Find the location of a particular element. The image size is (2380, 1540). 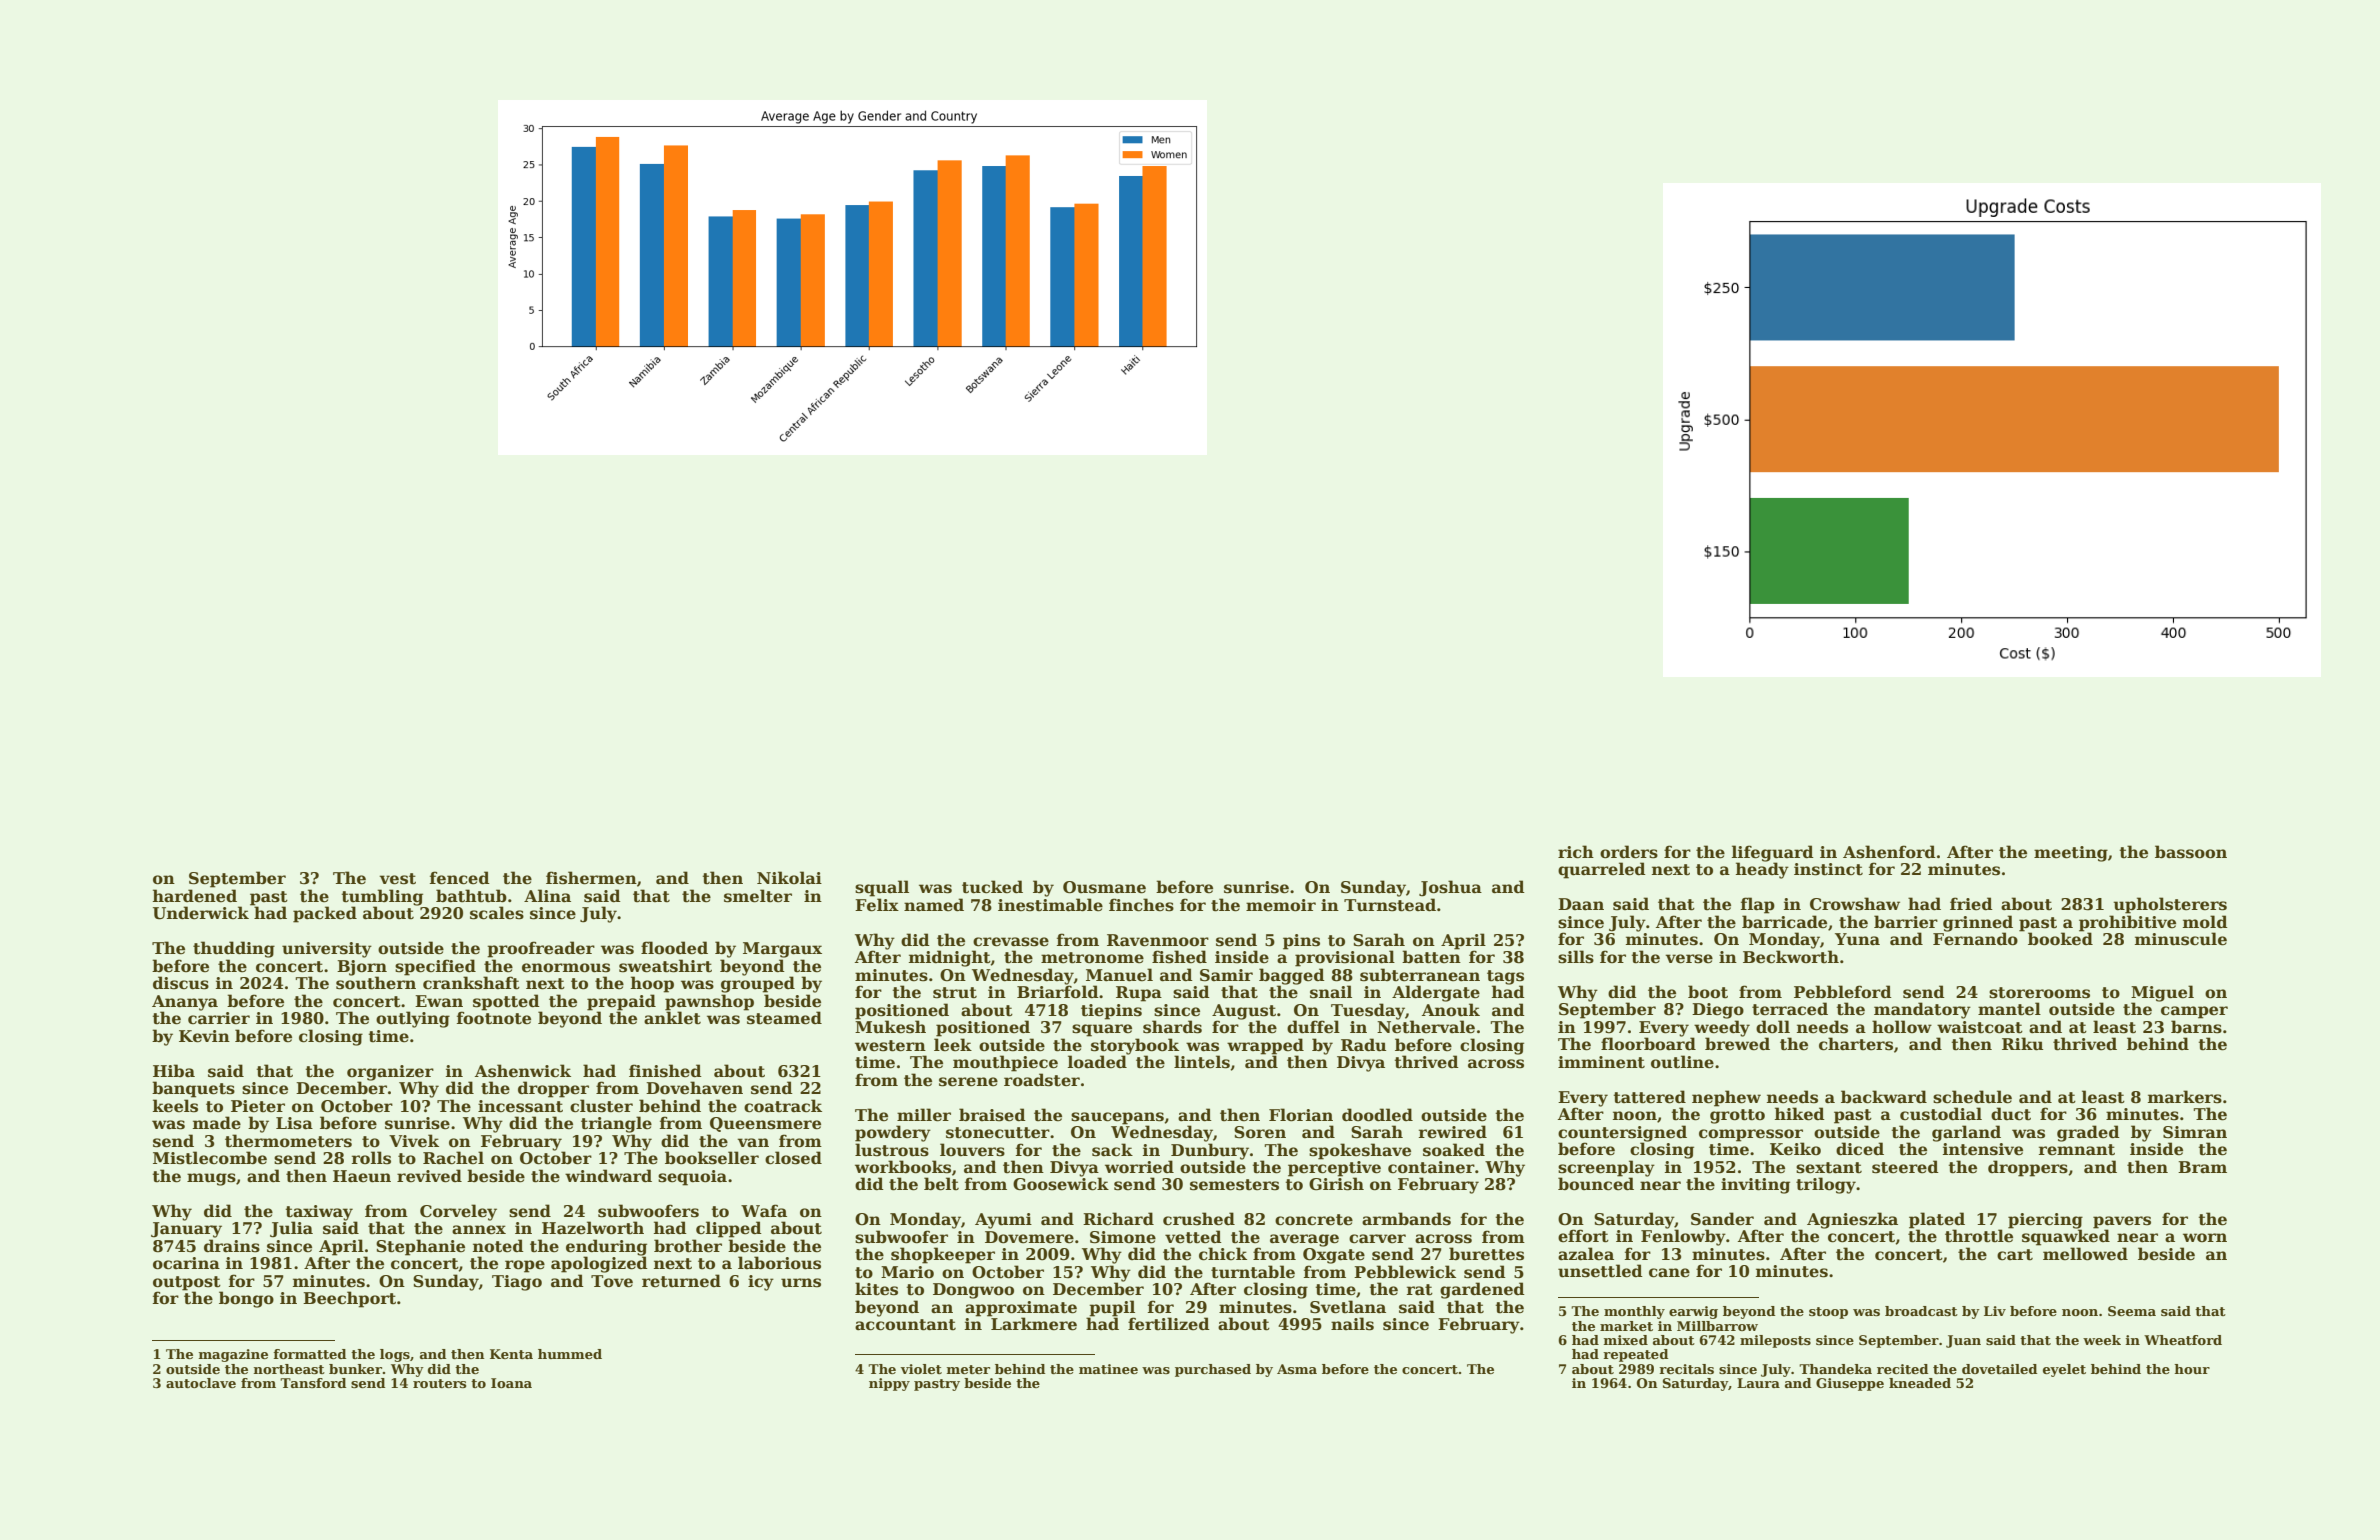

Miguel is located at coordinates (2162, 993).
